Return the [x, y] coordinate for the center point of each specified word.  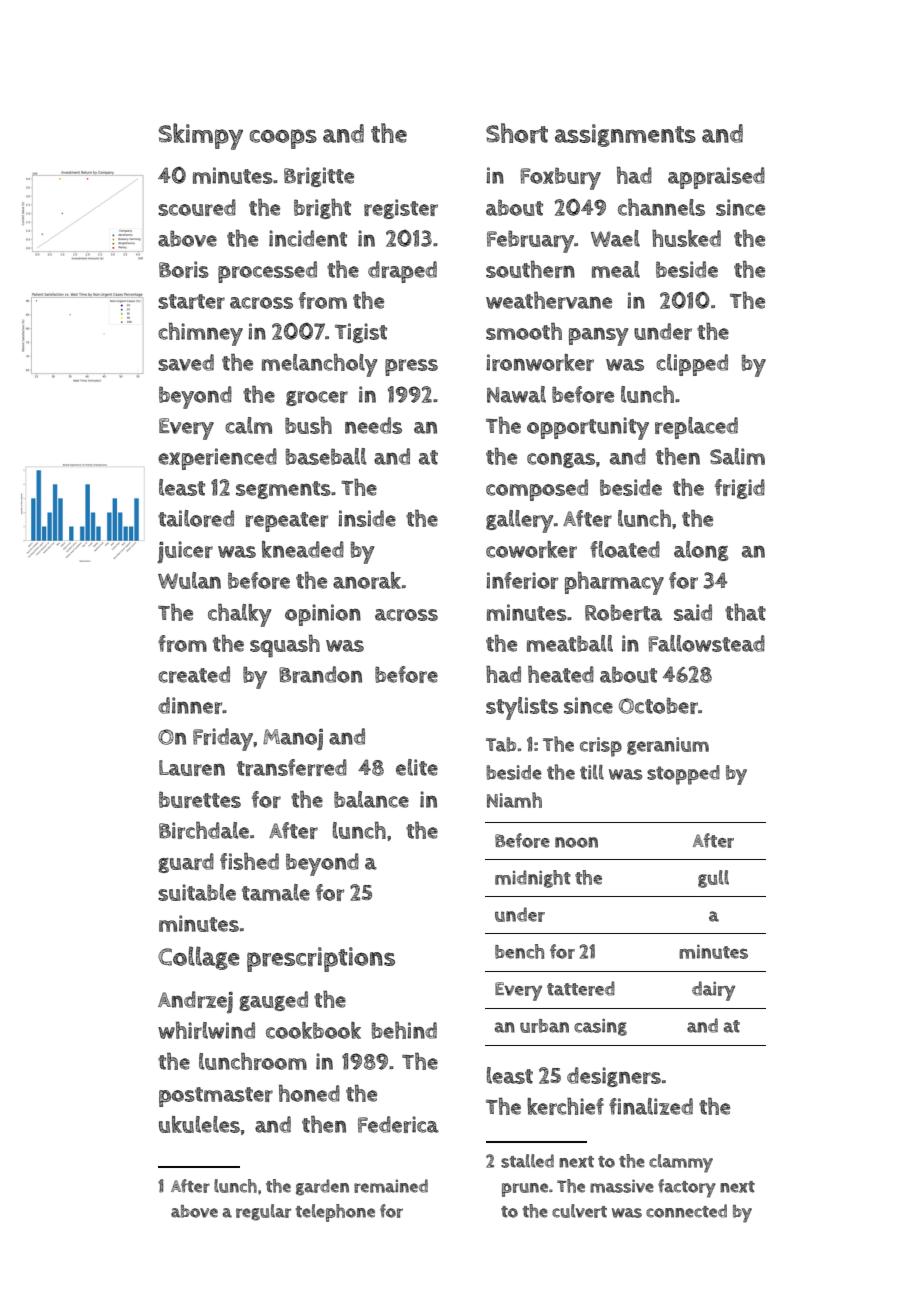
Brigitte [319, 177]
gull [713, 879]
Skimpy [201, 136]
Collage [199, 958]
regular [263, 1212]
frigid [740, 489]
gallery [519, 521]
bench [519, 951]
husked [686, 238]
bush [308, 425]
